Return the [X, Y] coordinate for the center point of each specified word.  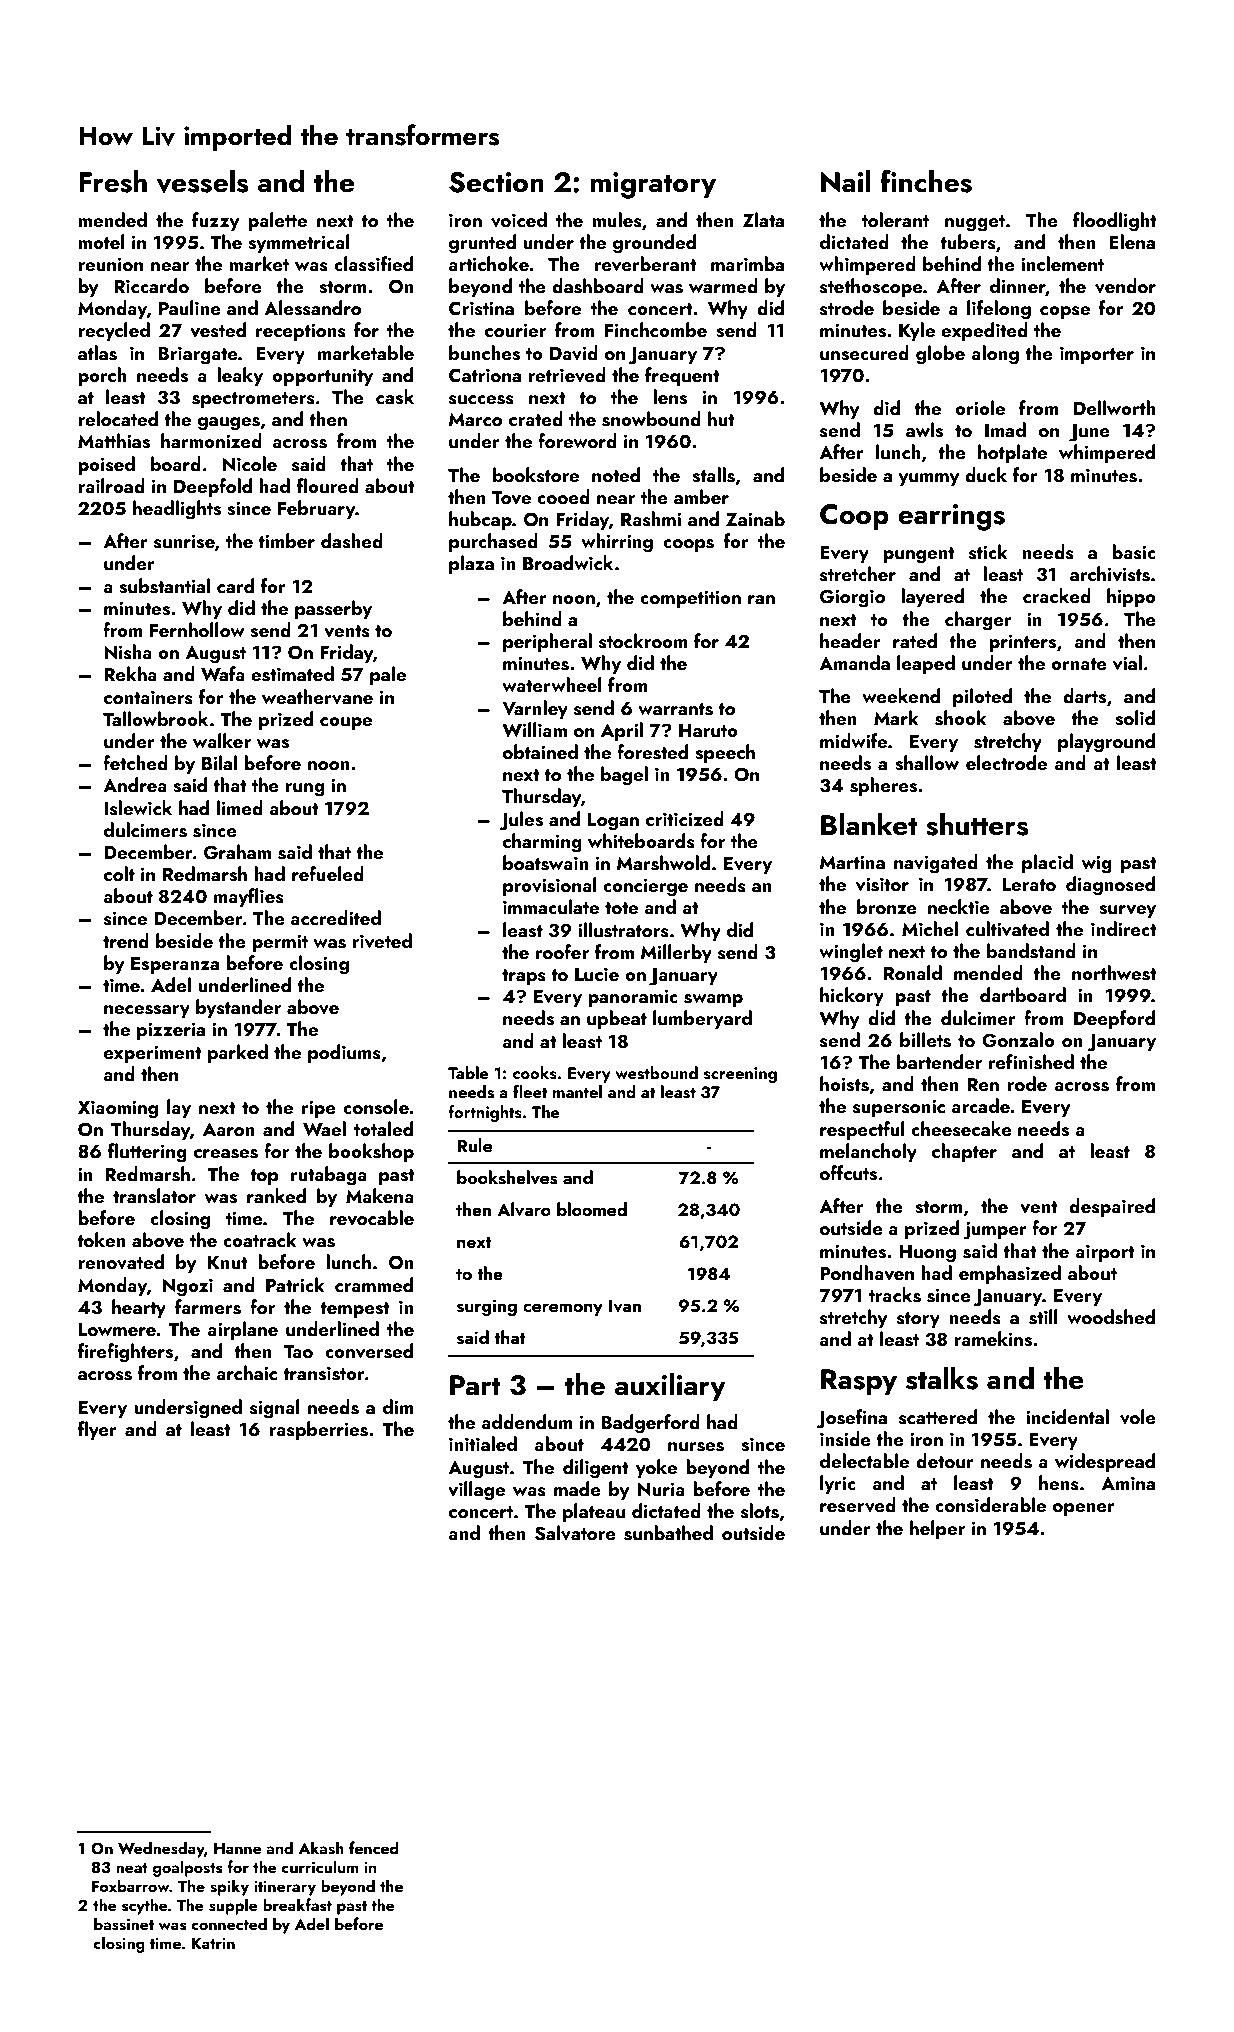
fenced [374, 1847]
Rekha [130, 673]
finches [926, 181]
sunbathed [668, 1533]
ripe [319, 1109]
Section [496, 182]
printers [1022, 643]
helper [937, 1529]
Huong [927, 1254]
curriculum [319, 1866]
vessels [202, 181]
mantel [577, 1091]
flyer [97, 1430]
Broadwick [568, 562]
